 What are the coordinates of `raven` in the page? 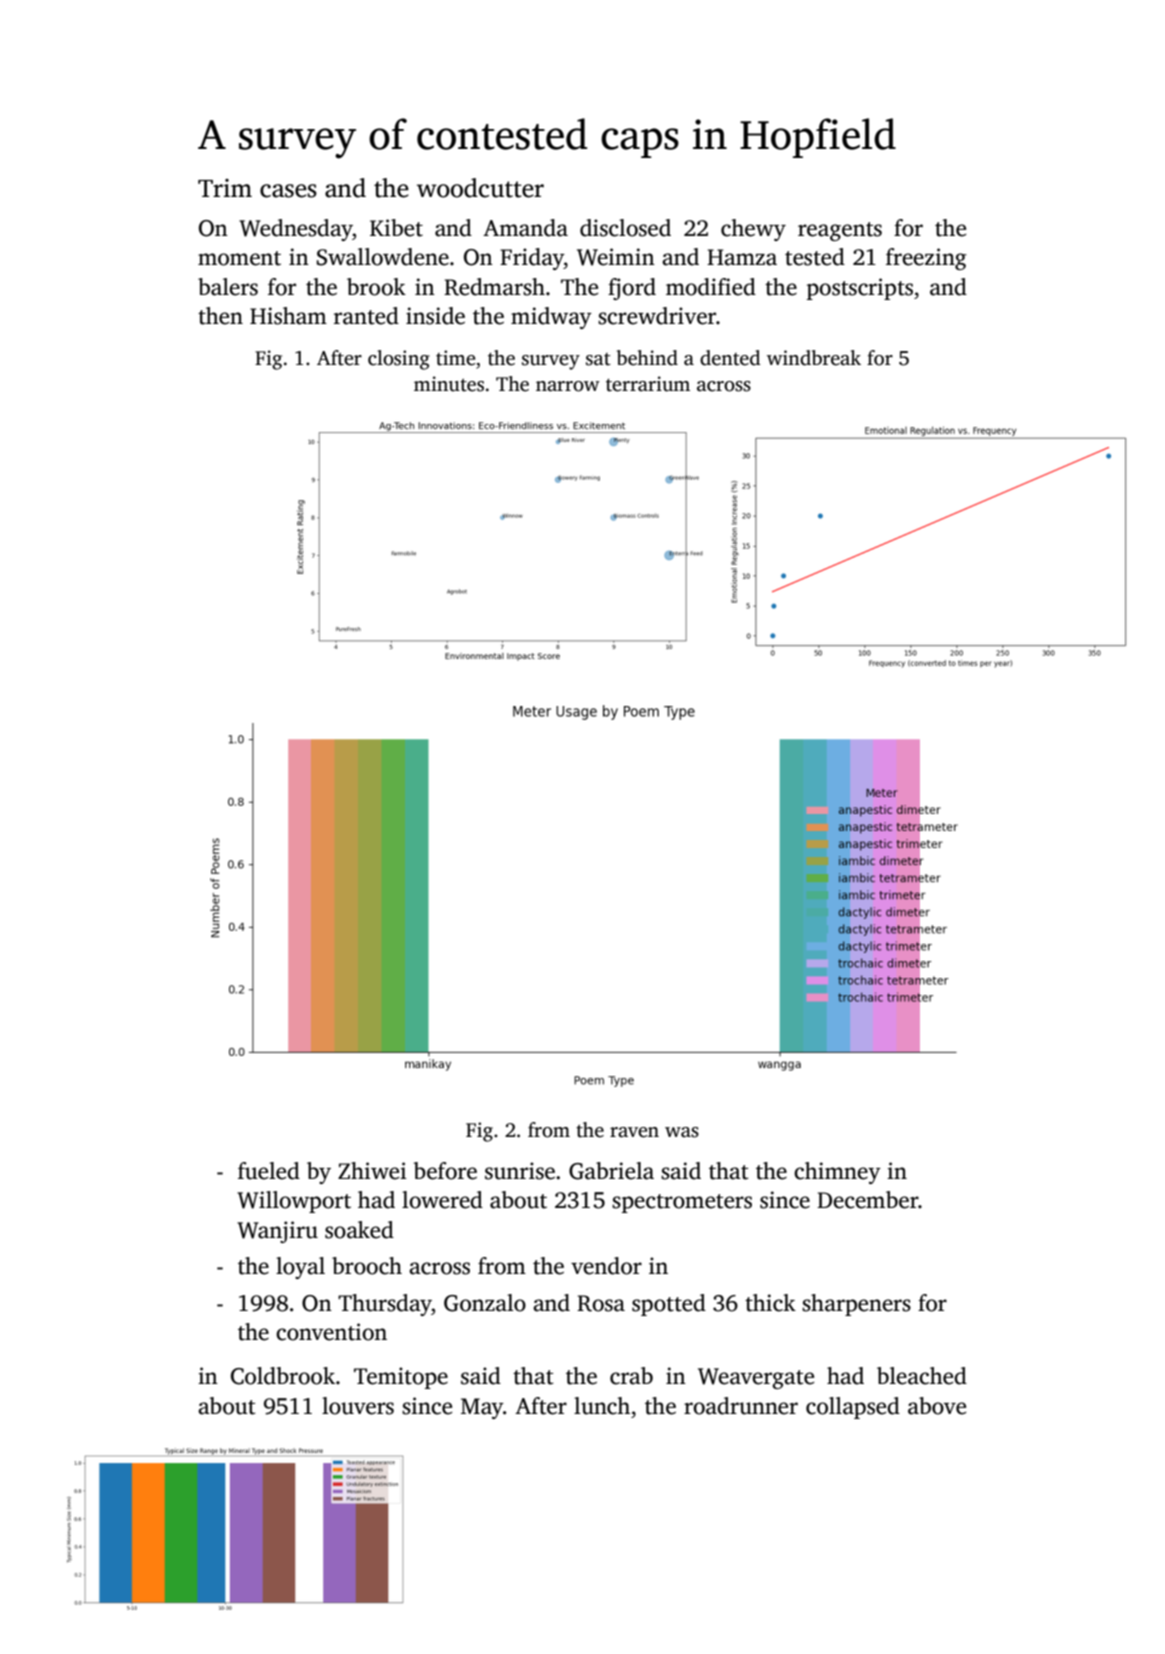 It's located at (634, 1132).
